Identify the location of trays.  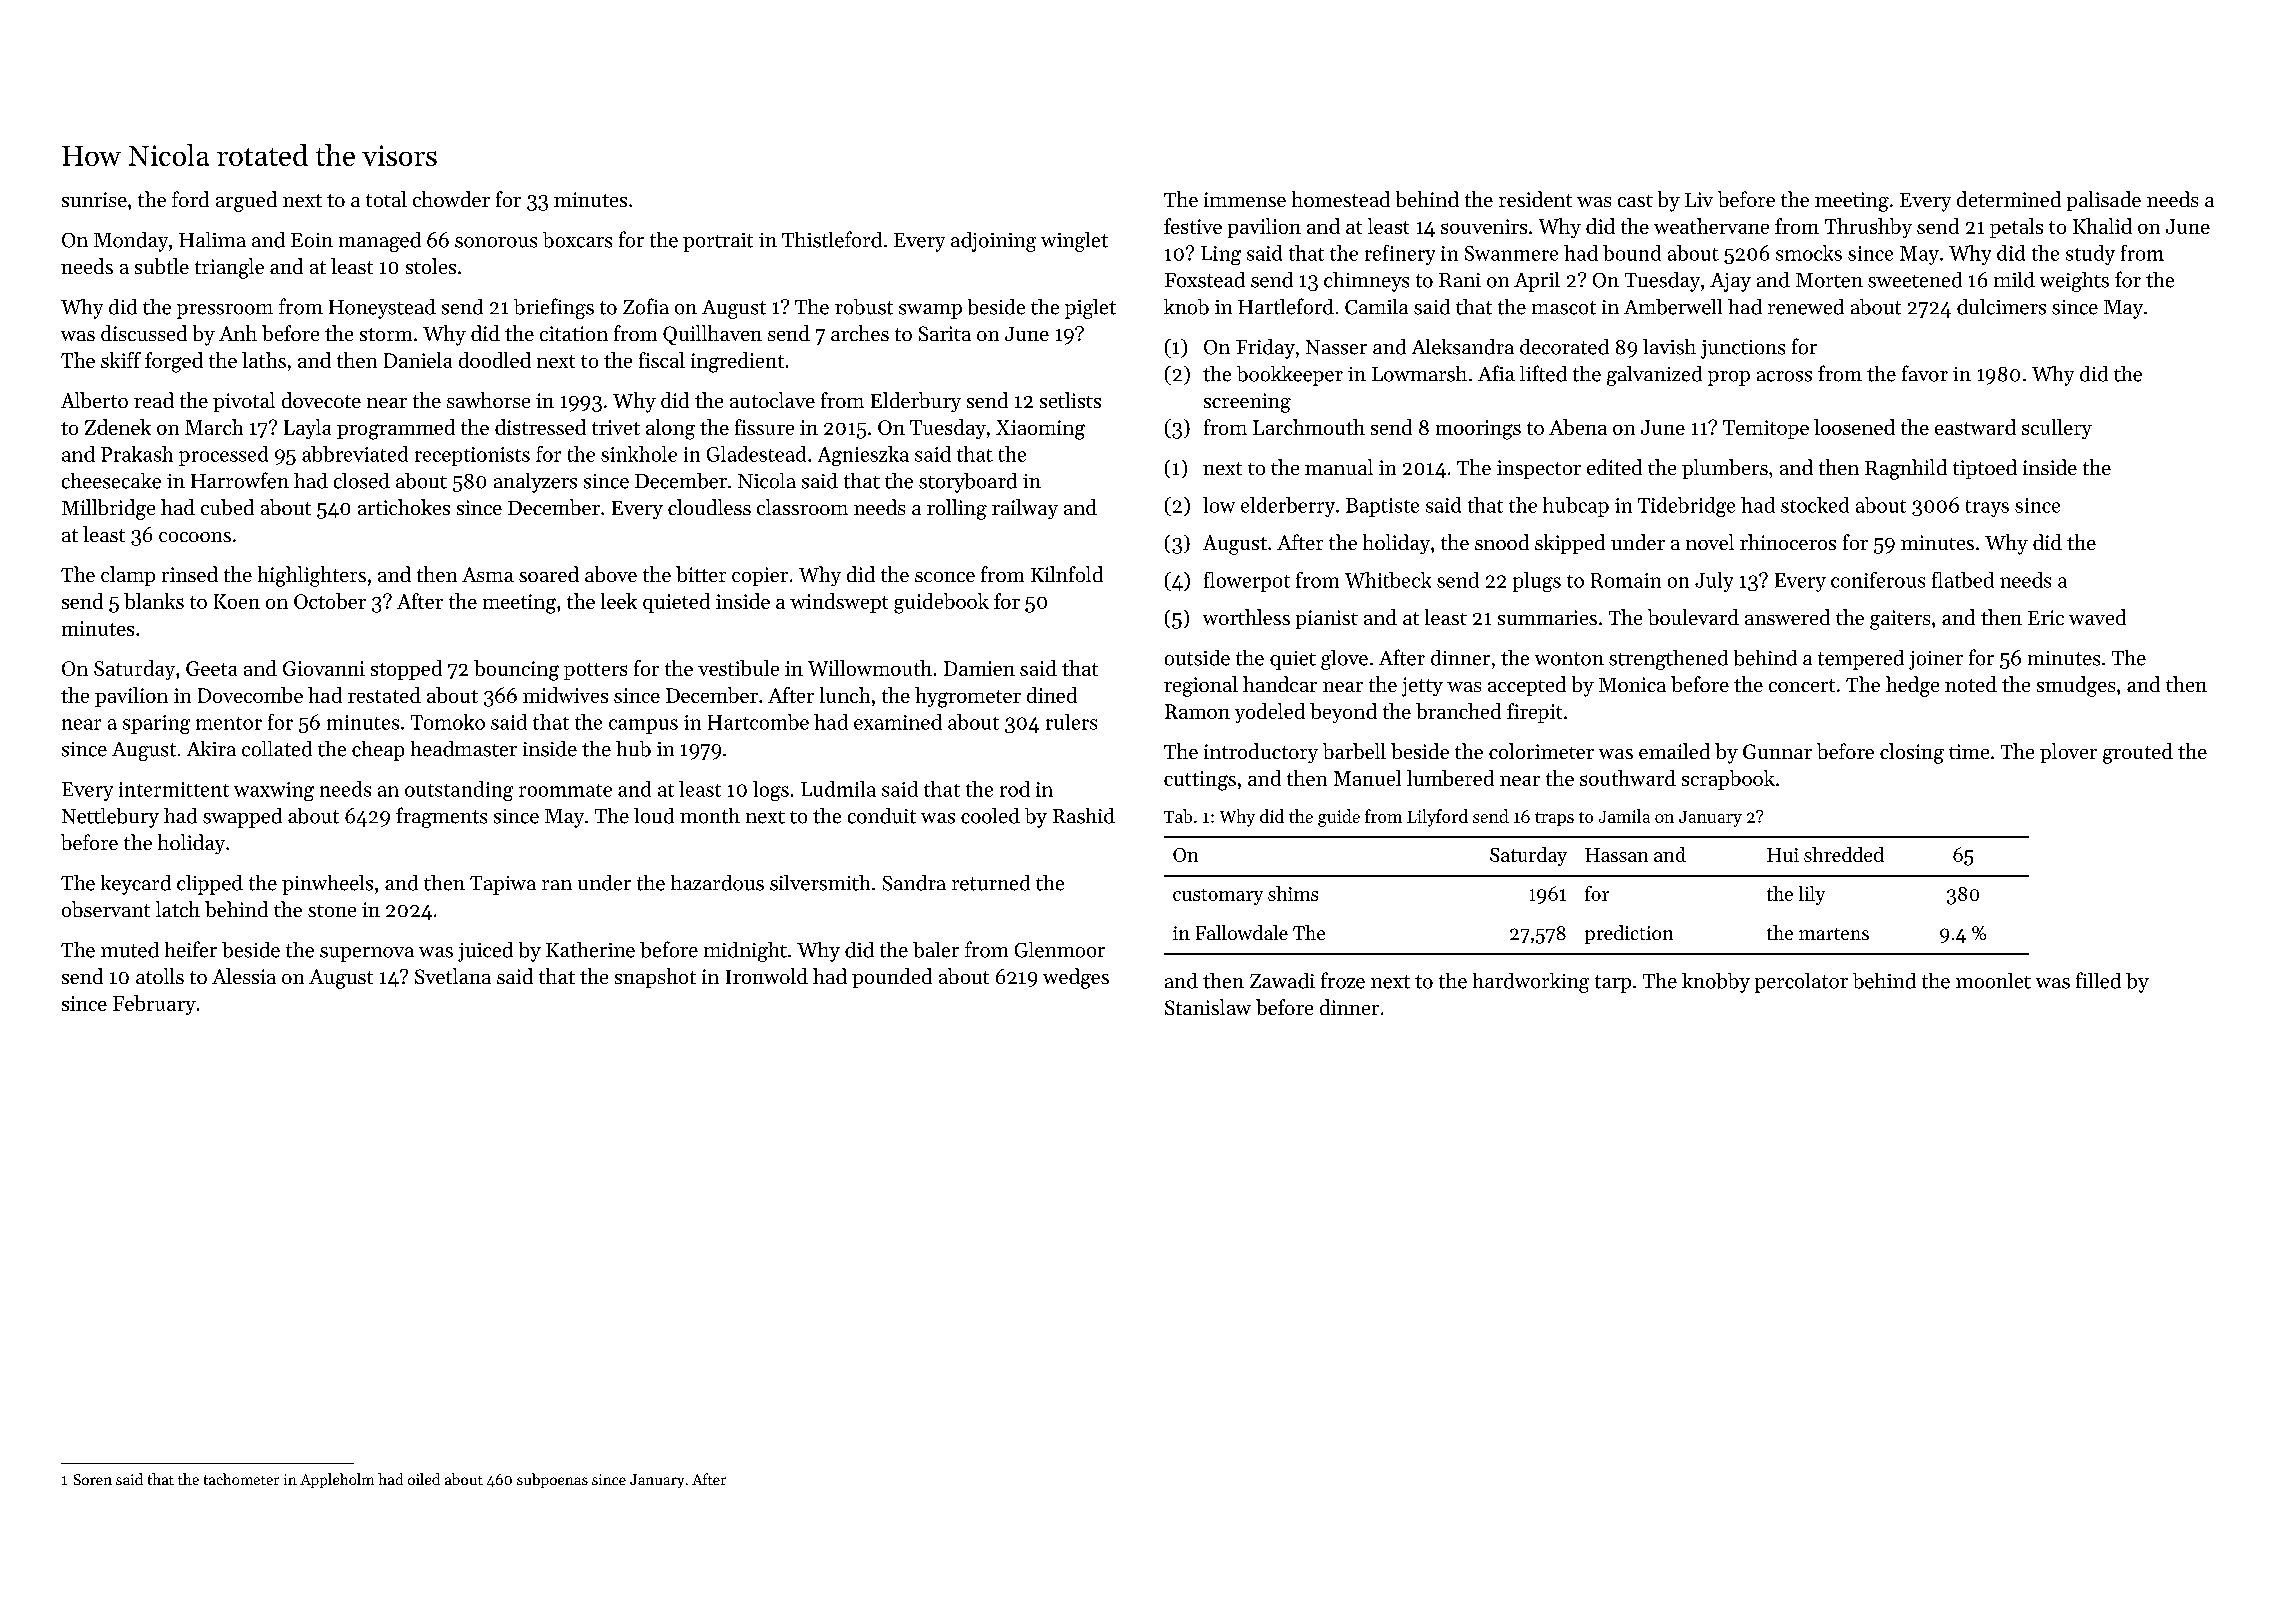
(1987, 508).
